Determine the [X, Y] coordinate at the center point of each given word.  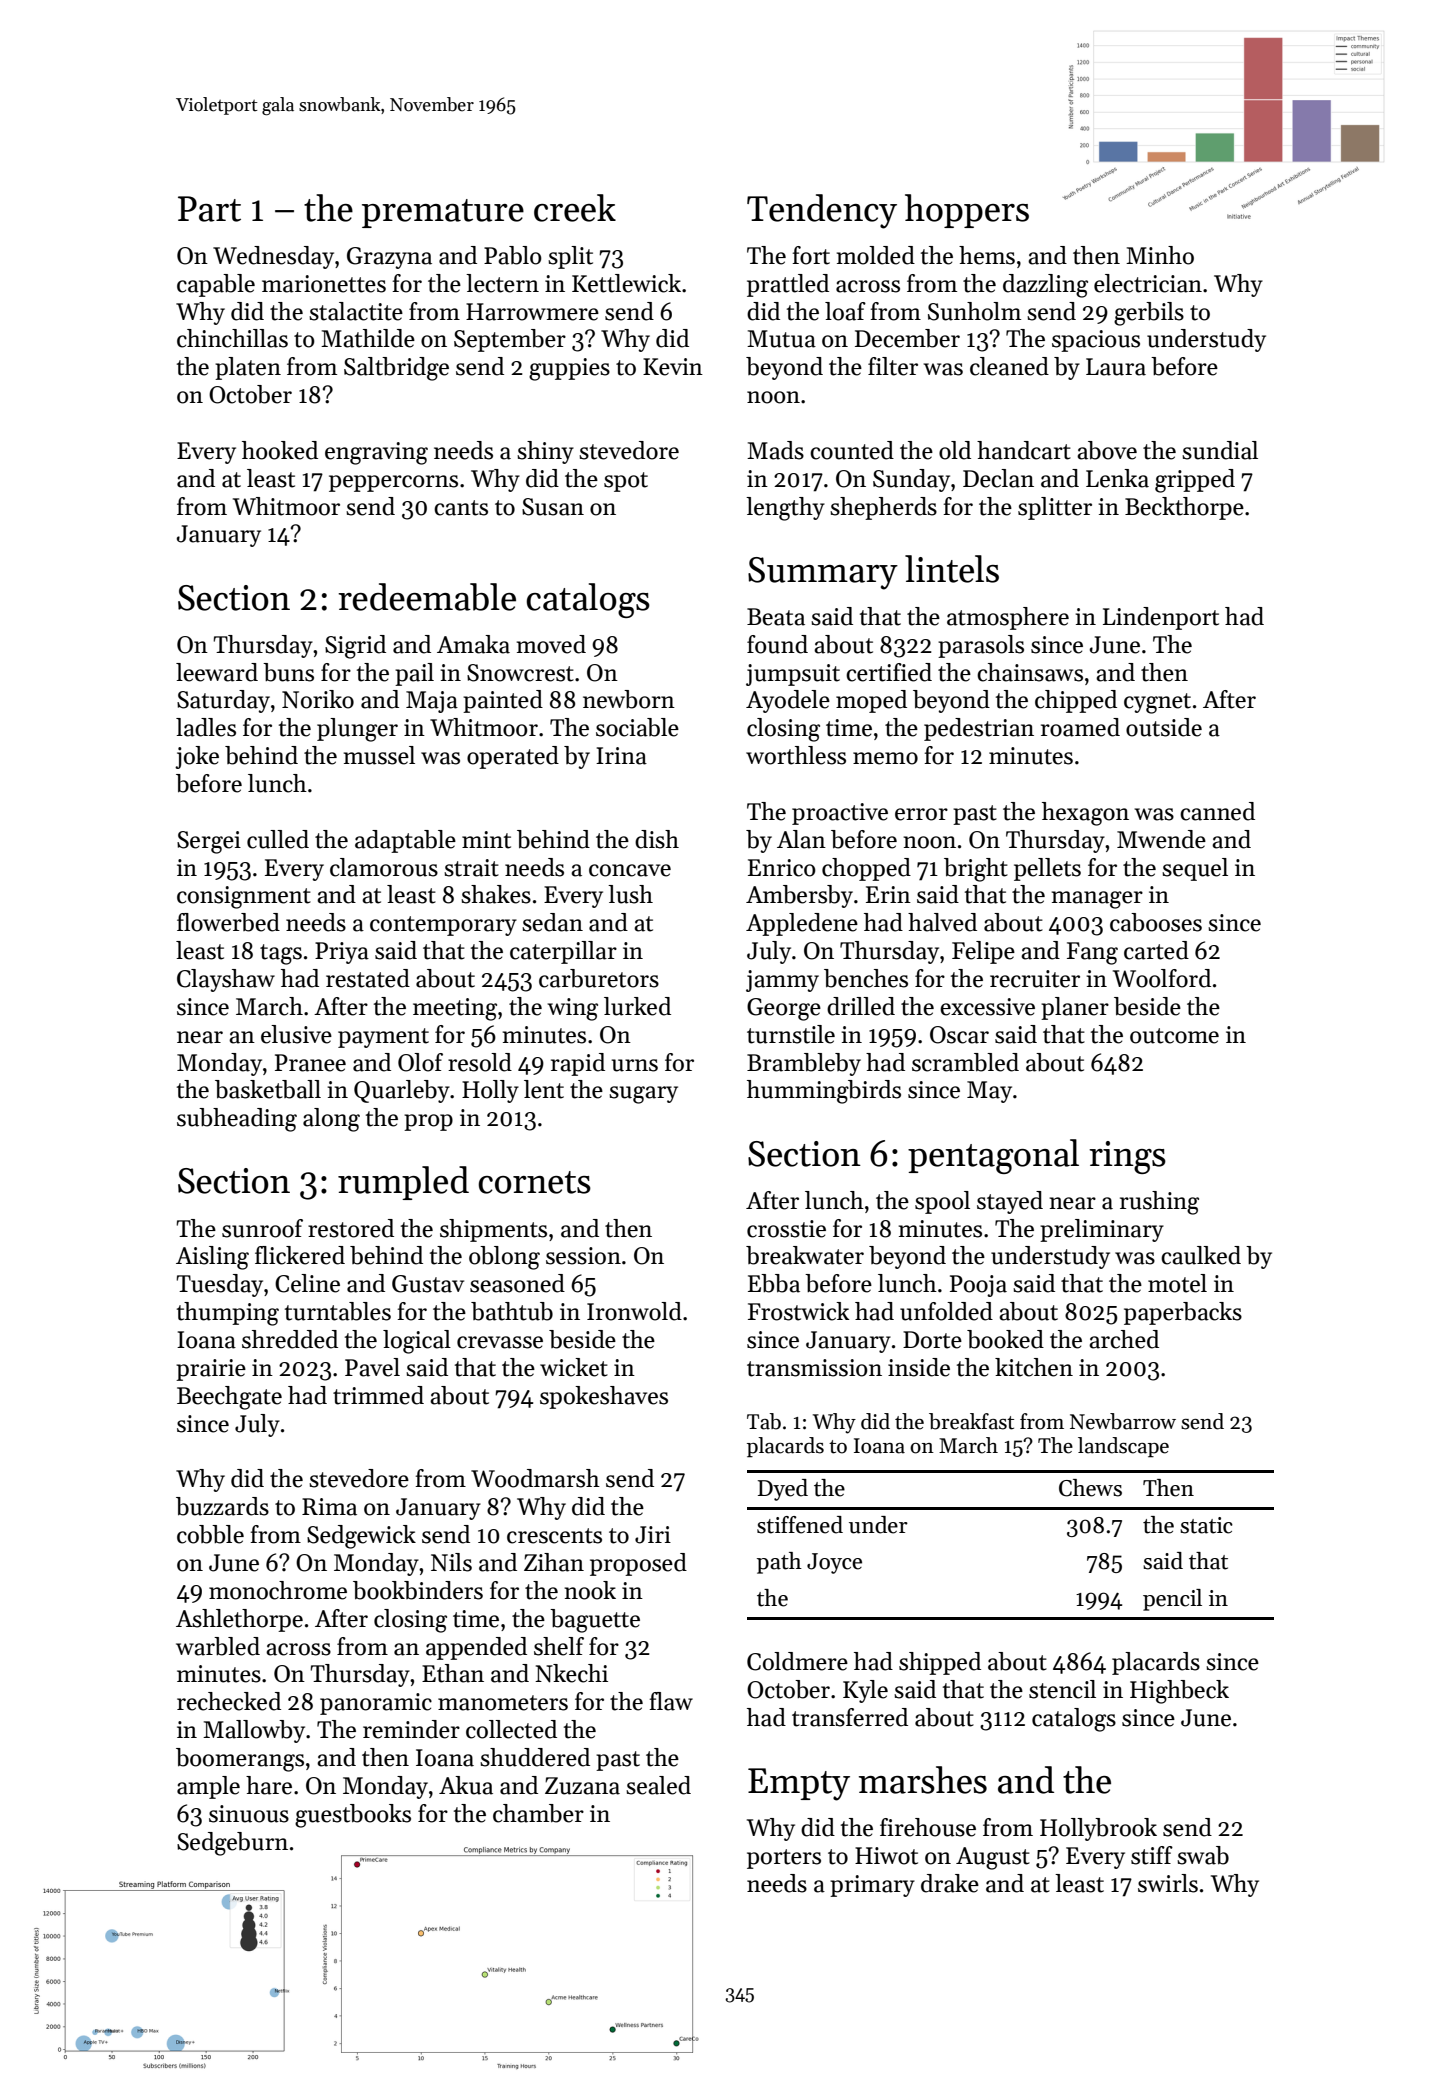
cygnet [1157, 703]
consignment [244, 897]
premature [443, 213]
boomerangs [240, 1760]
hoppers [967, 211]
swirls [1168, 1883]
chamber [538, 1813]
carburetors [599, 978]
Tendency [822, 211]
